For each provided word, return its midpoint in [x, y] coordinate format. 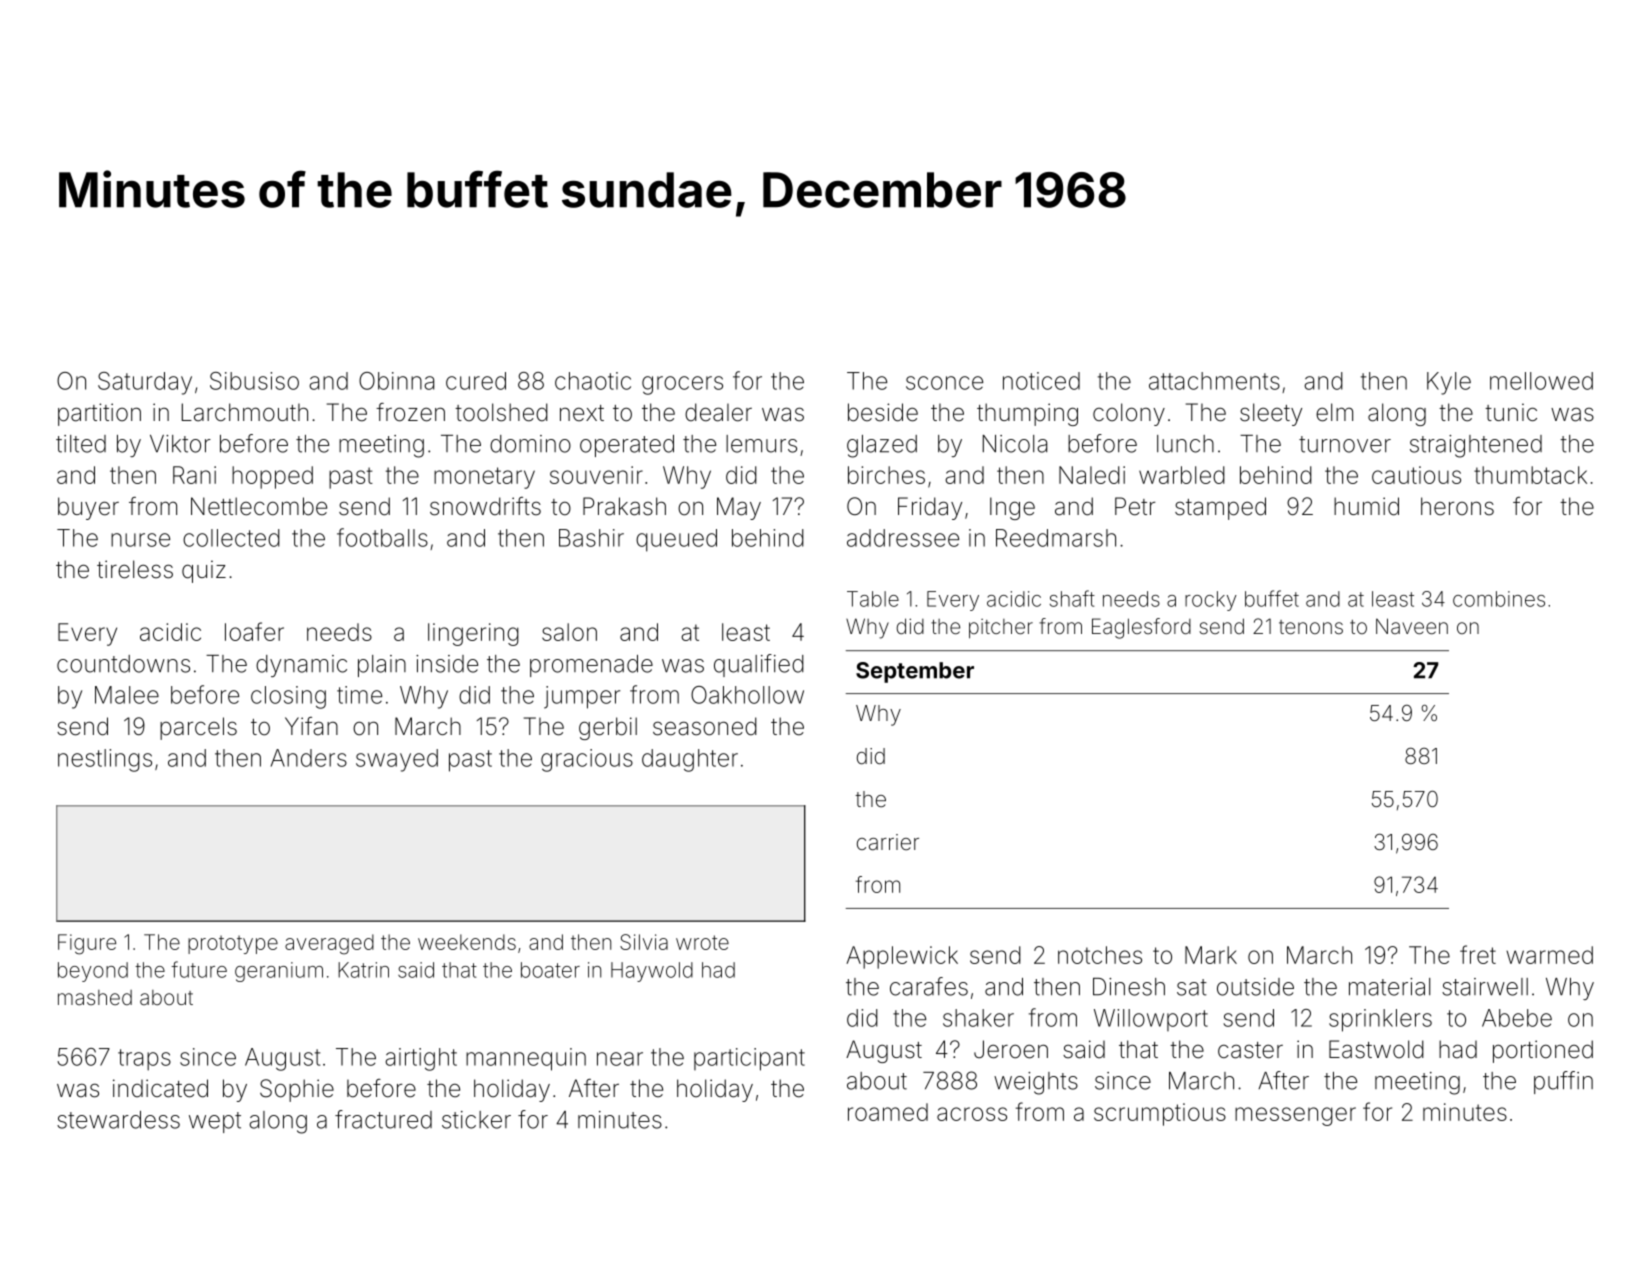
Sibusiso [254, 381]
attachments [1214, 381]
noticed [1041, 381]
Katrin [363, 970]
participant [749, 1059]
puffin [1563, 1082]
